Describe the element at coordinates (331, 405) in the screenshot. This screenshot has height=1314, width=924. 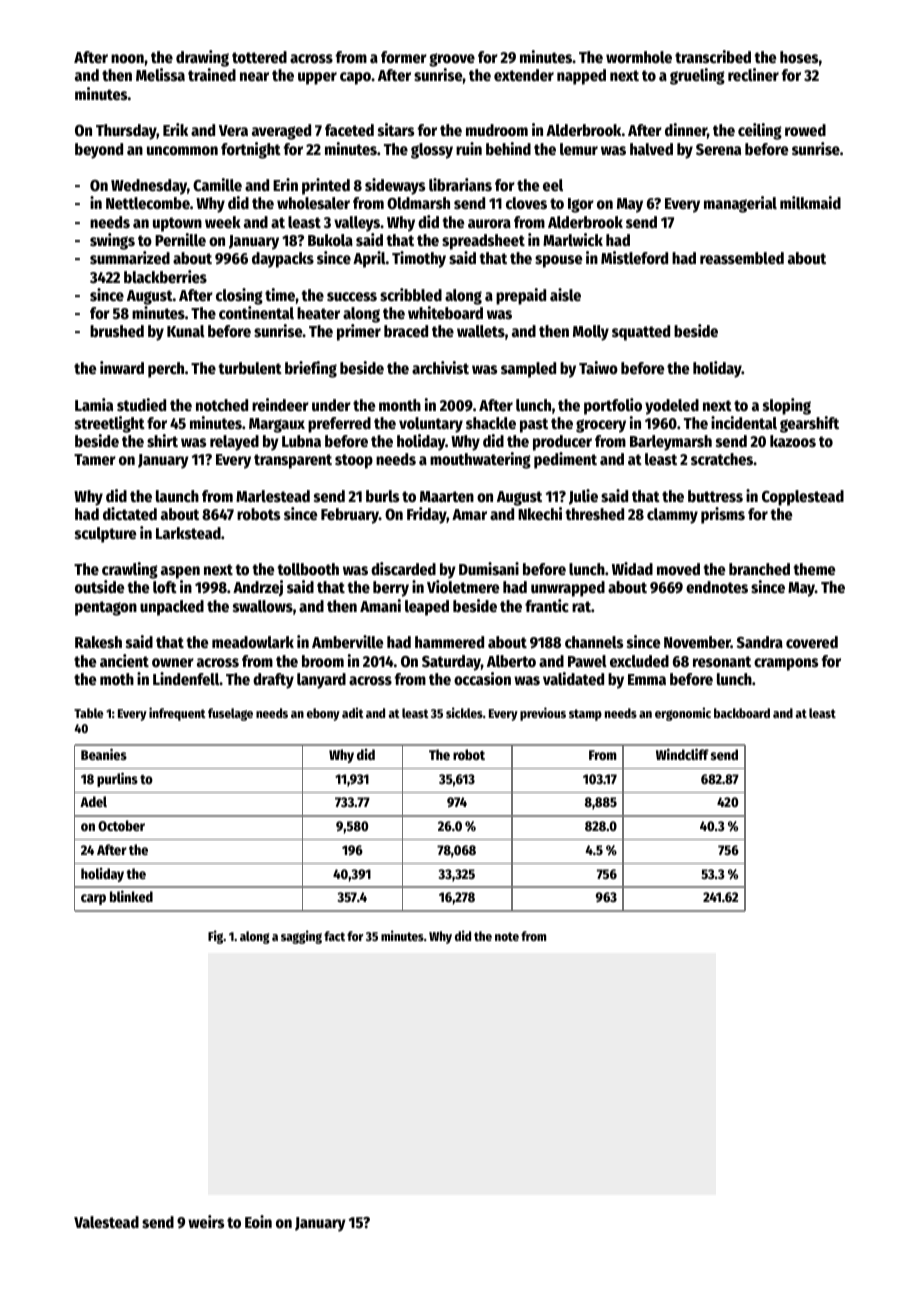
I see `under` at that location.
